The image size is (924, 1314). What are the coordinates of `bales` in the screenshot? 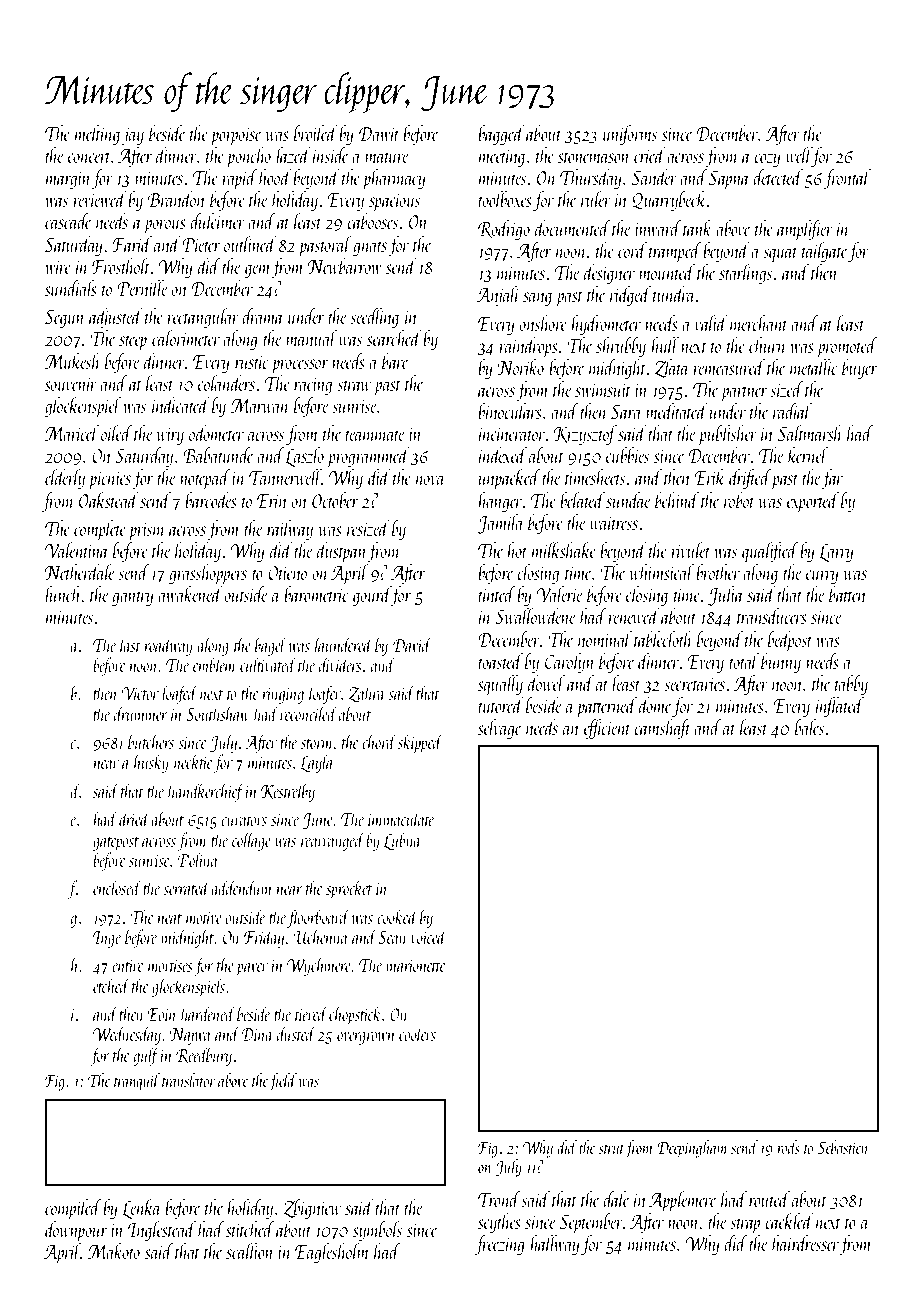 It's located at (809, 727).
